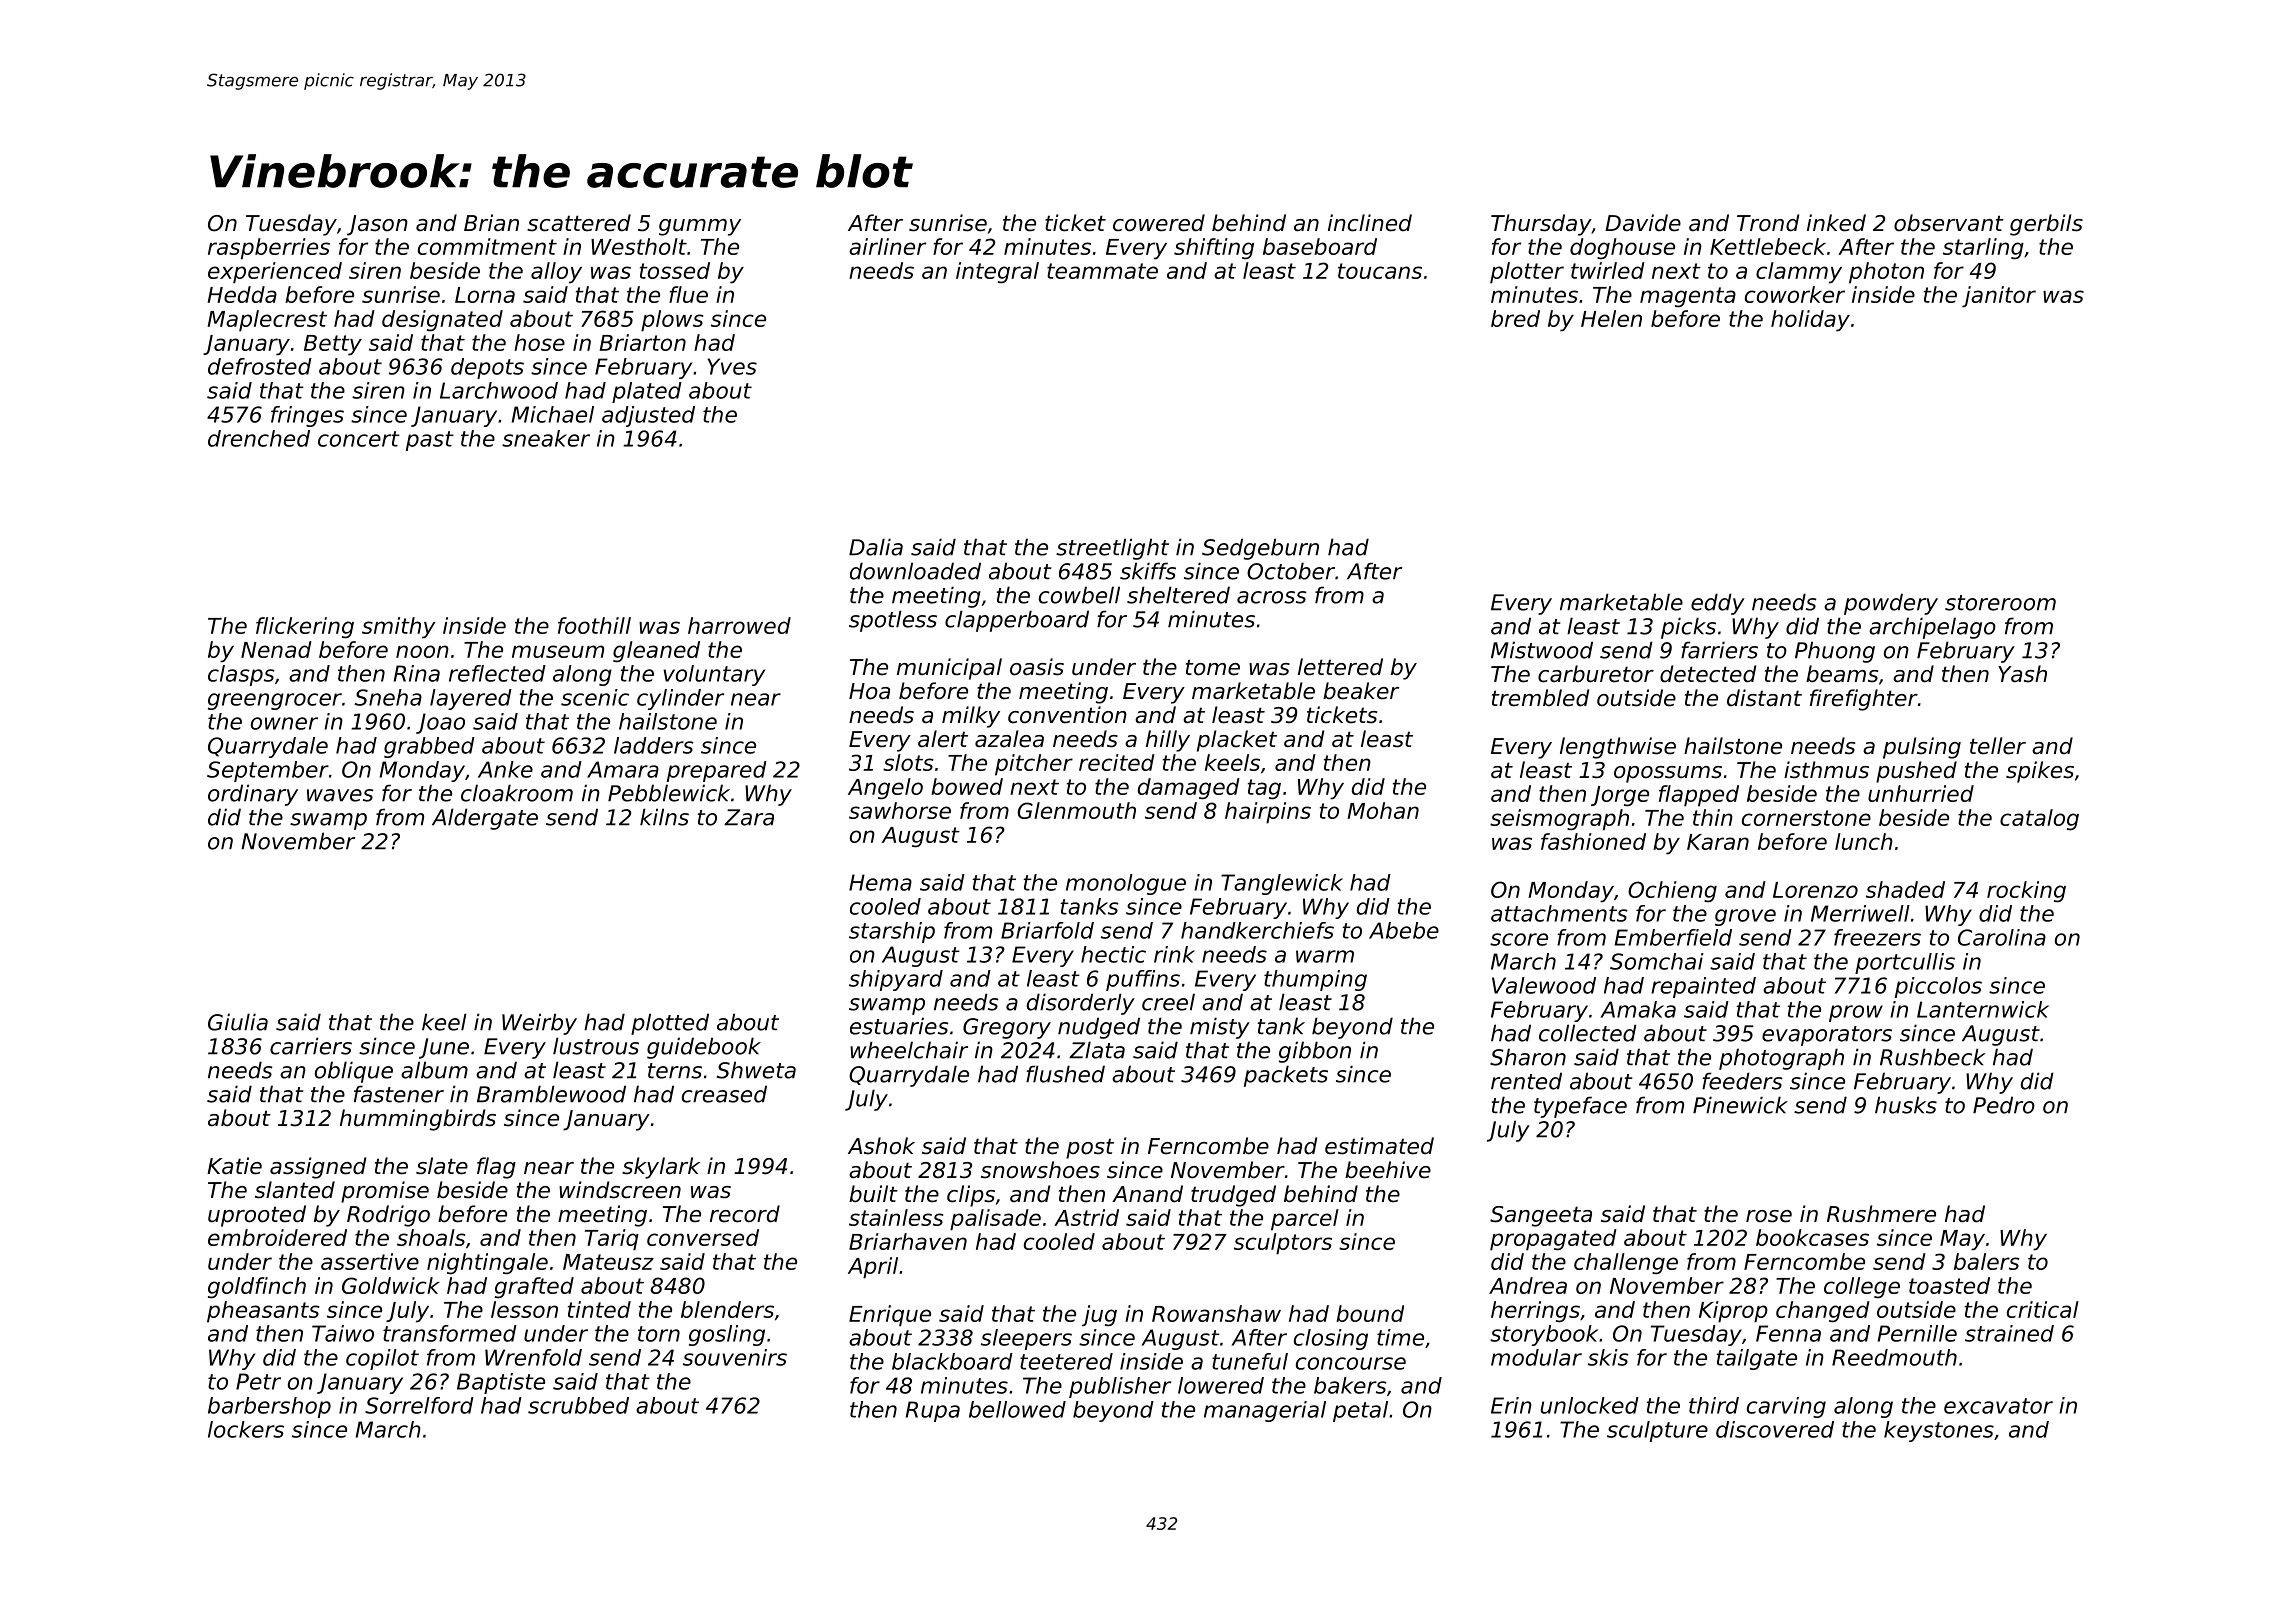 This document has height=1620, width=2292. I want to click on Sorrelford, so click(419, 1405).
